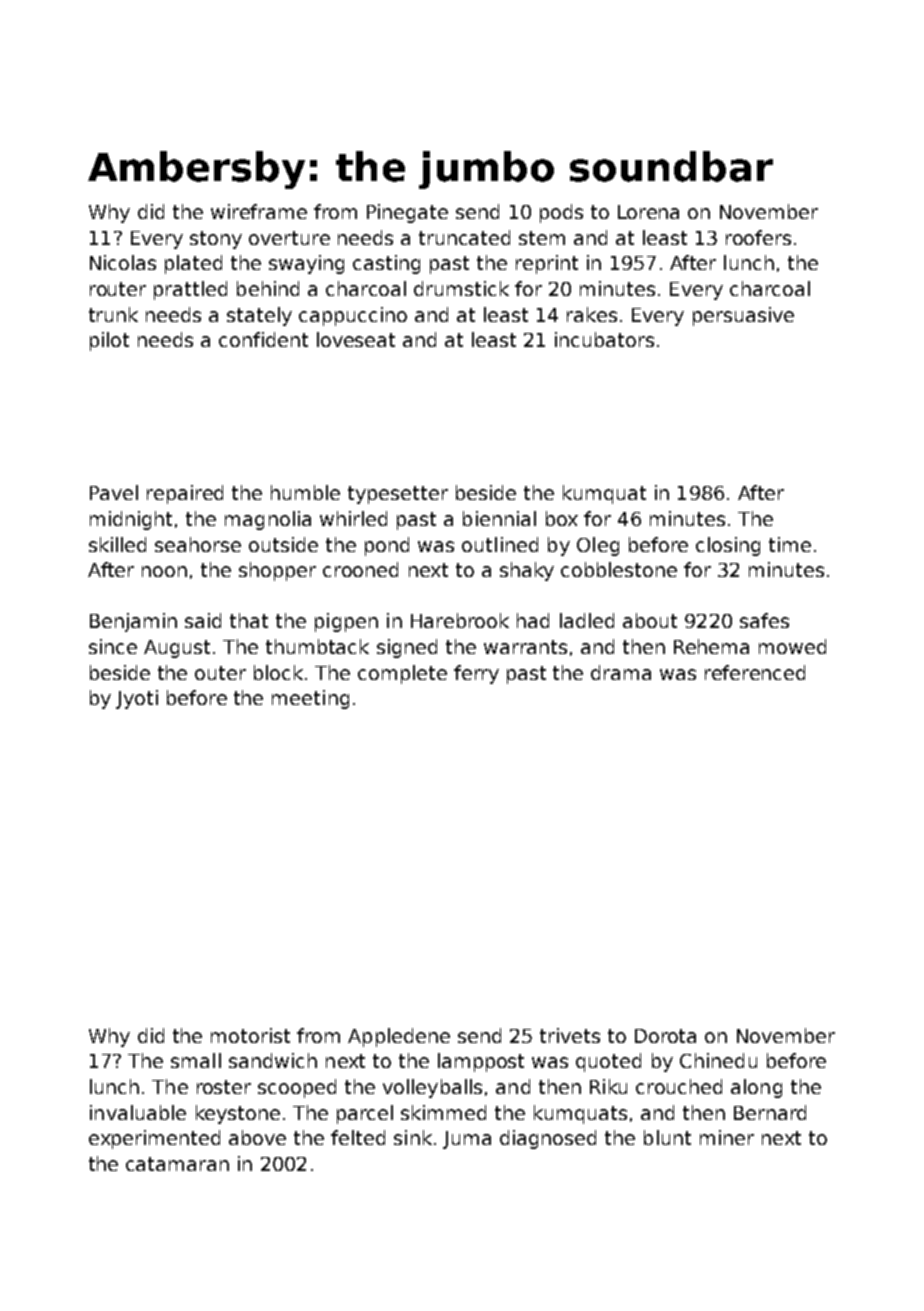 The width and height of the page is (924, 1311). What do you see at coordinates (562, 518) in the page?
I see `box` at bounding box center [562, 518].
